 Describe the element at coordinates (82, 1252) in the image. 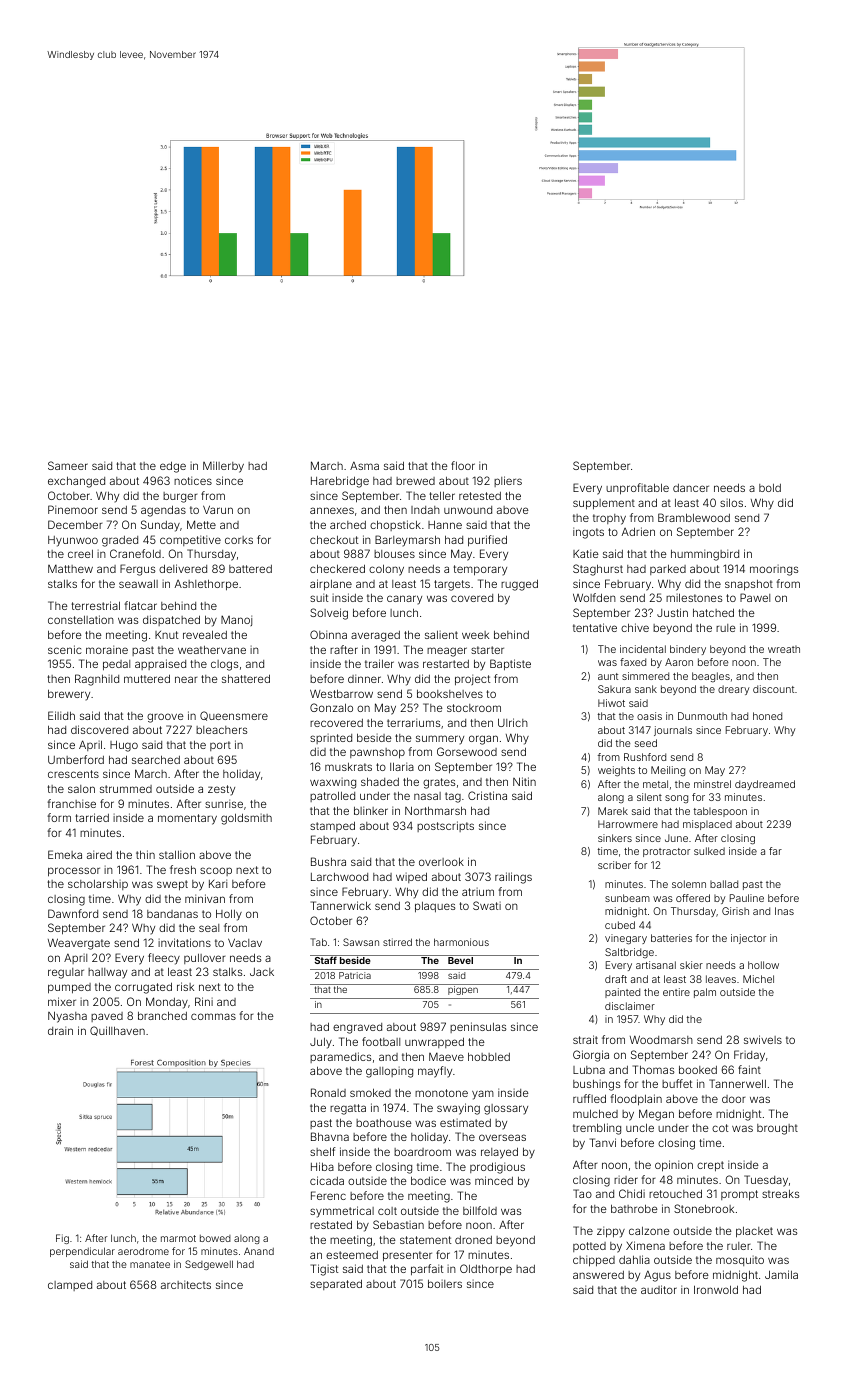

I see `perpendicular` at that location.
